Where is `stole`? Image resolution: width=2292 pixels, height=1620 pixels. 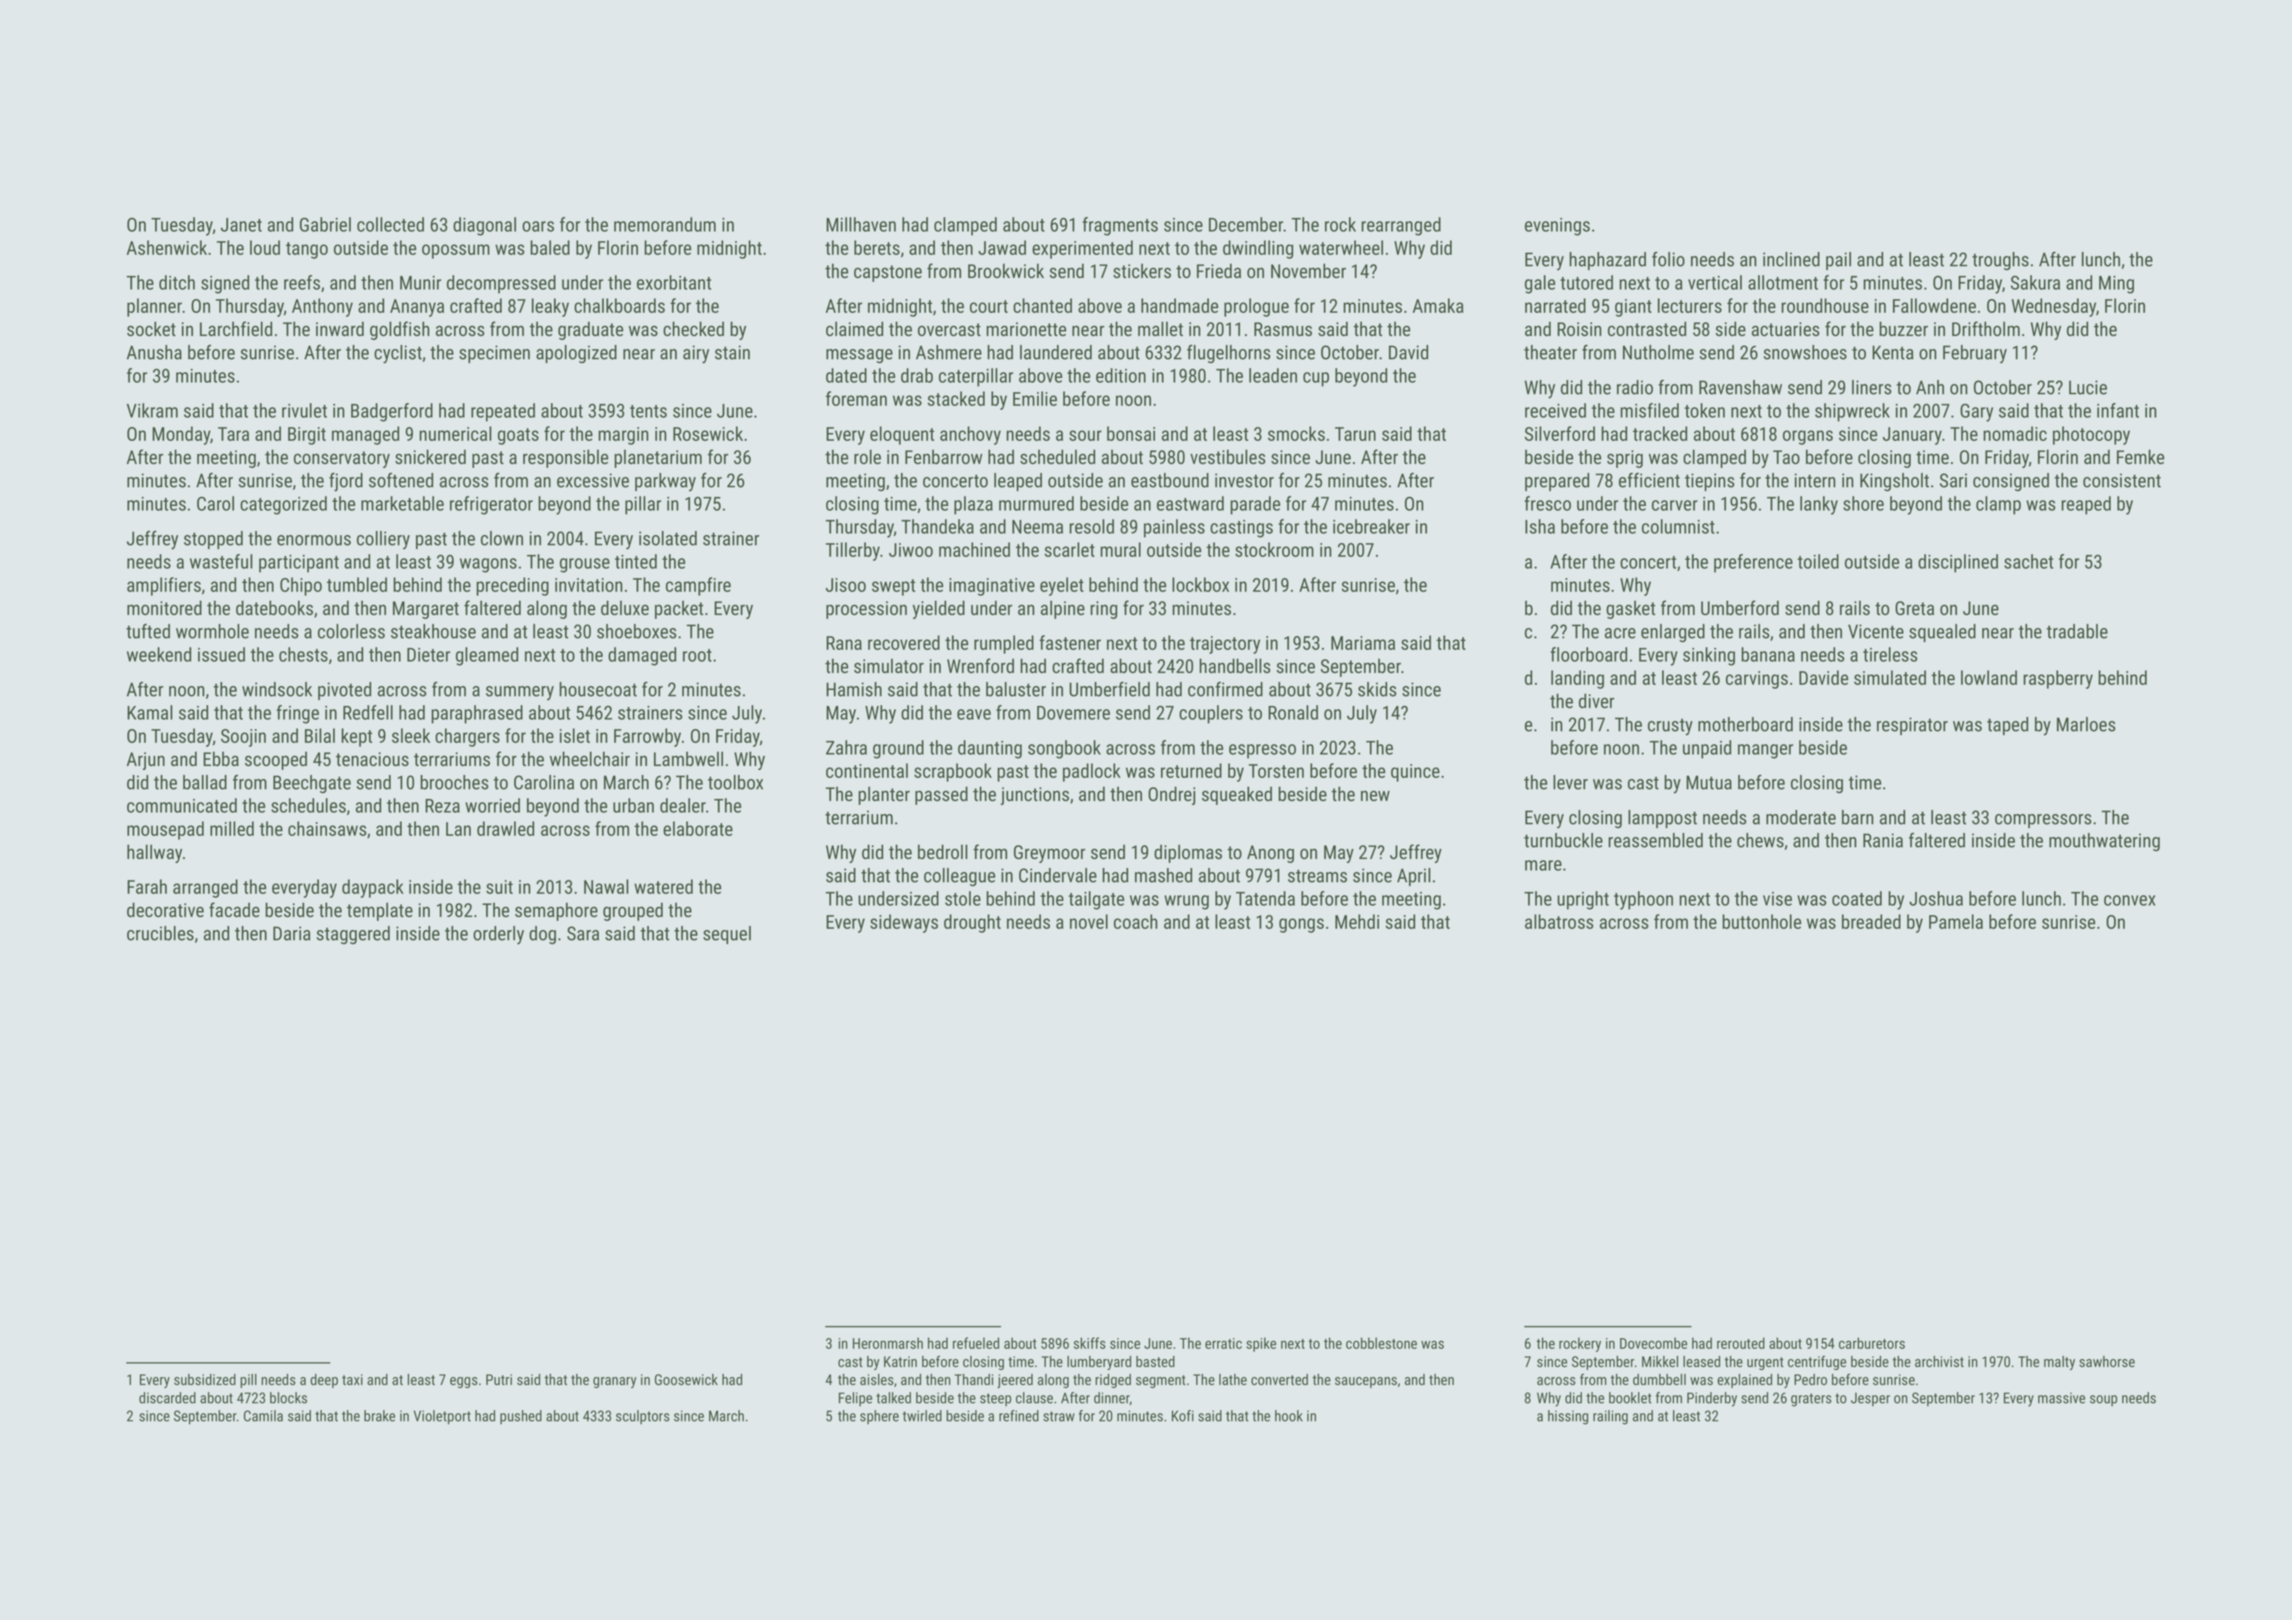 stole is located at coordinates (963, 898).
